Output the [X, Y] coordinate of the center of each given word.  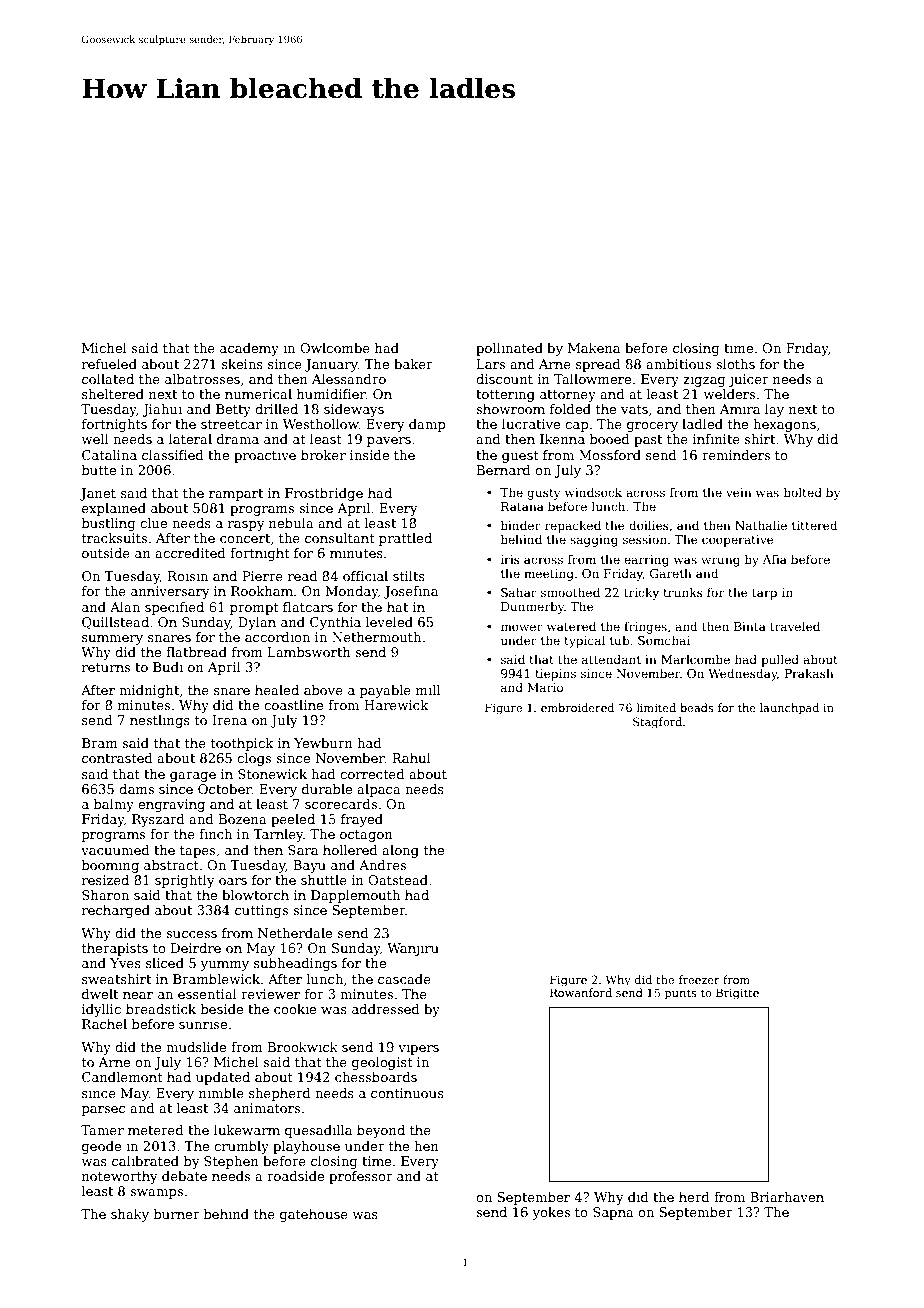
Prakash [809, 673]
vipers [418, 1048]
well [95, 439]
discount [504, 379]
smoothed [570, 592]
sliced [165, 963]
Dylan [257, 623]
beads [697, 707]
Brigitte [737, 994]
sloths [735, 364]
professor [361, 1177]
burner [177, 1214]
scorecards [341, 804]
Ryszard [158, 820]
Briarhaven [787, 1197]
